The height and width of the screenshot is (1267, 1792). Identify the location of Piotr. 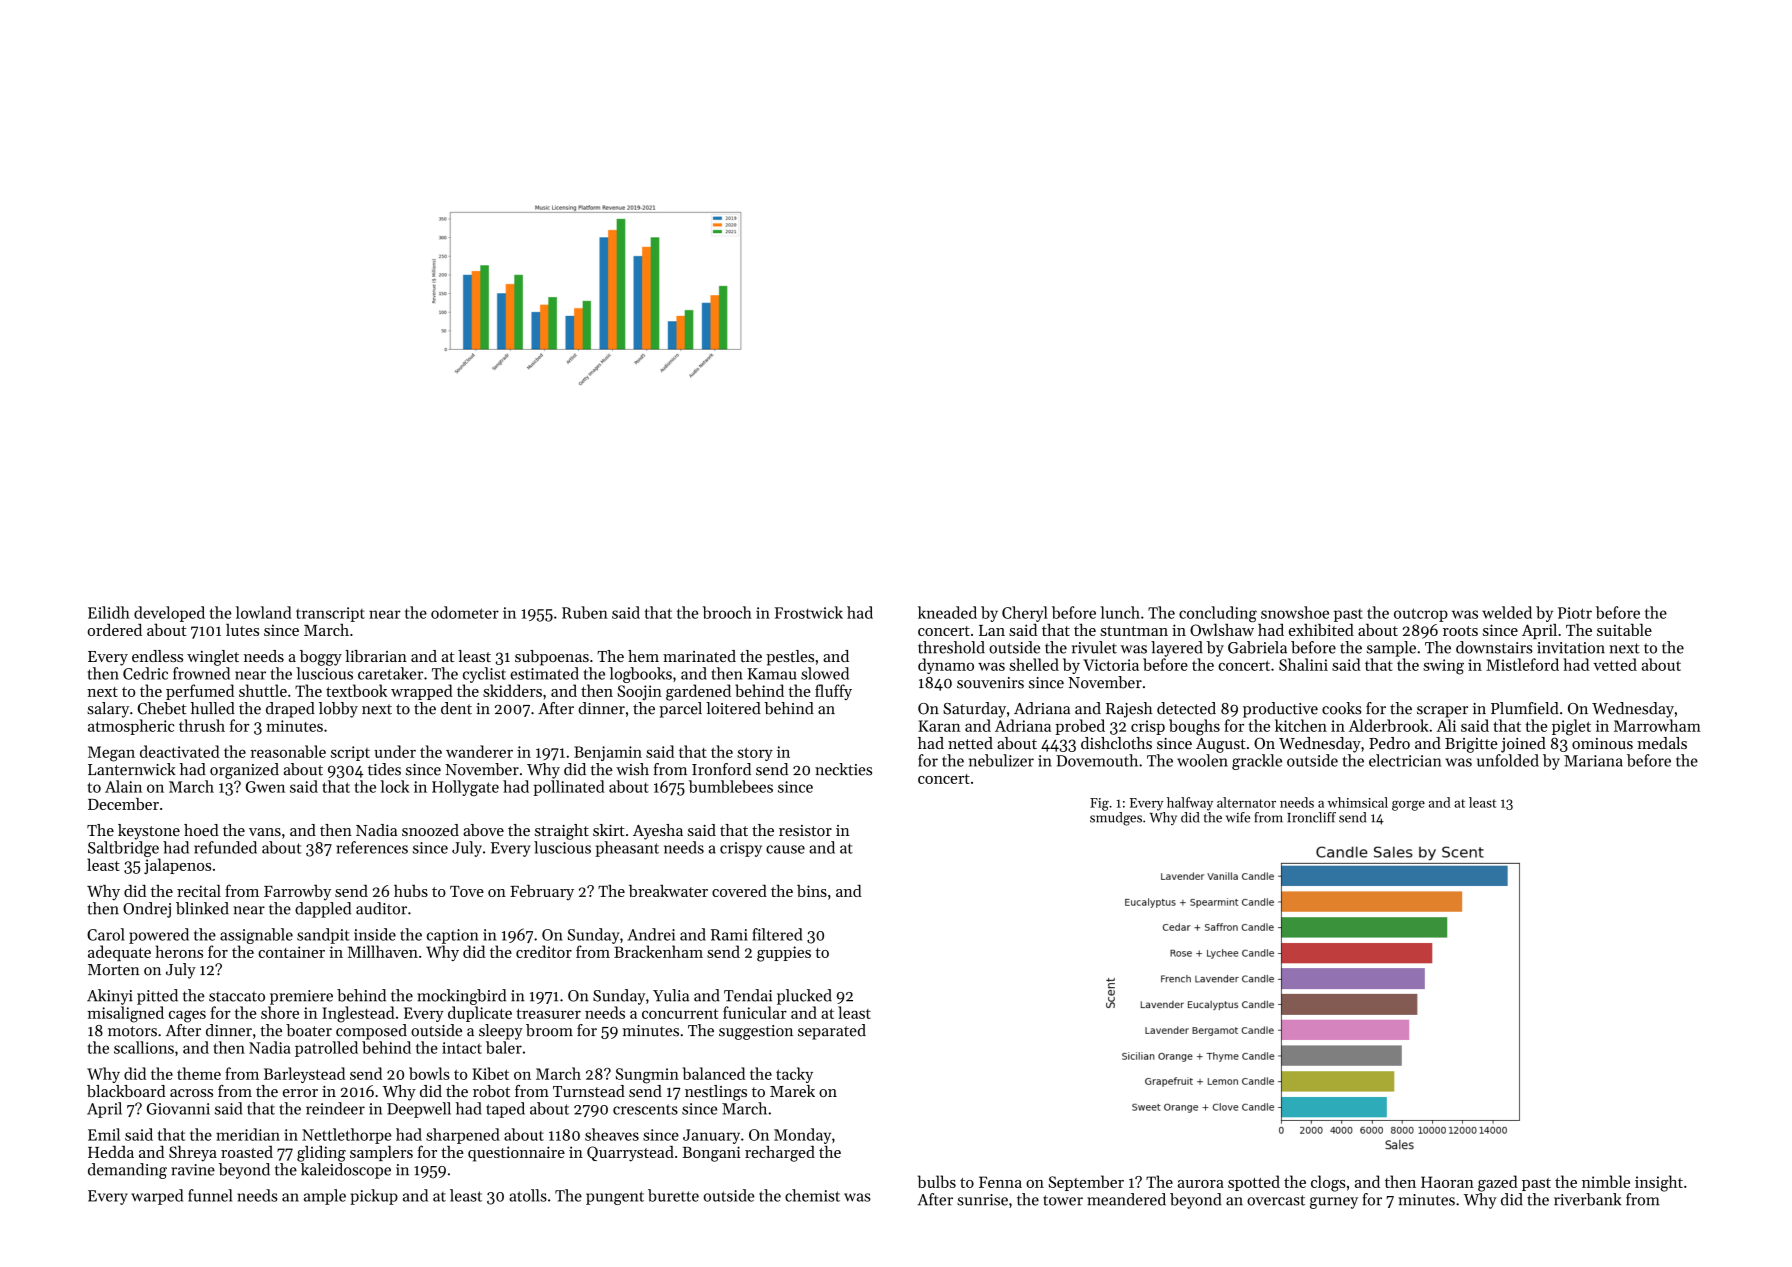
(1575, 613).
